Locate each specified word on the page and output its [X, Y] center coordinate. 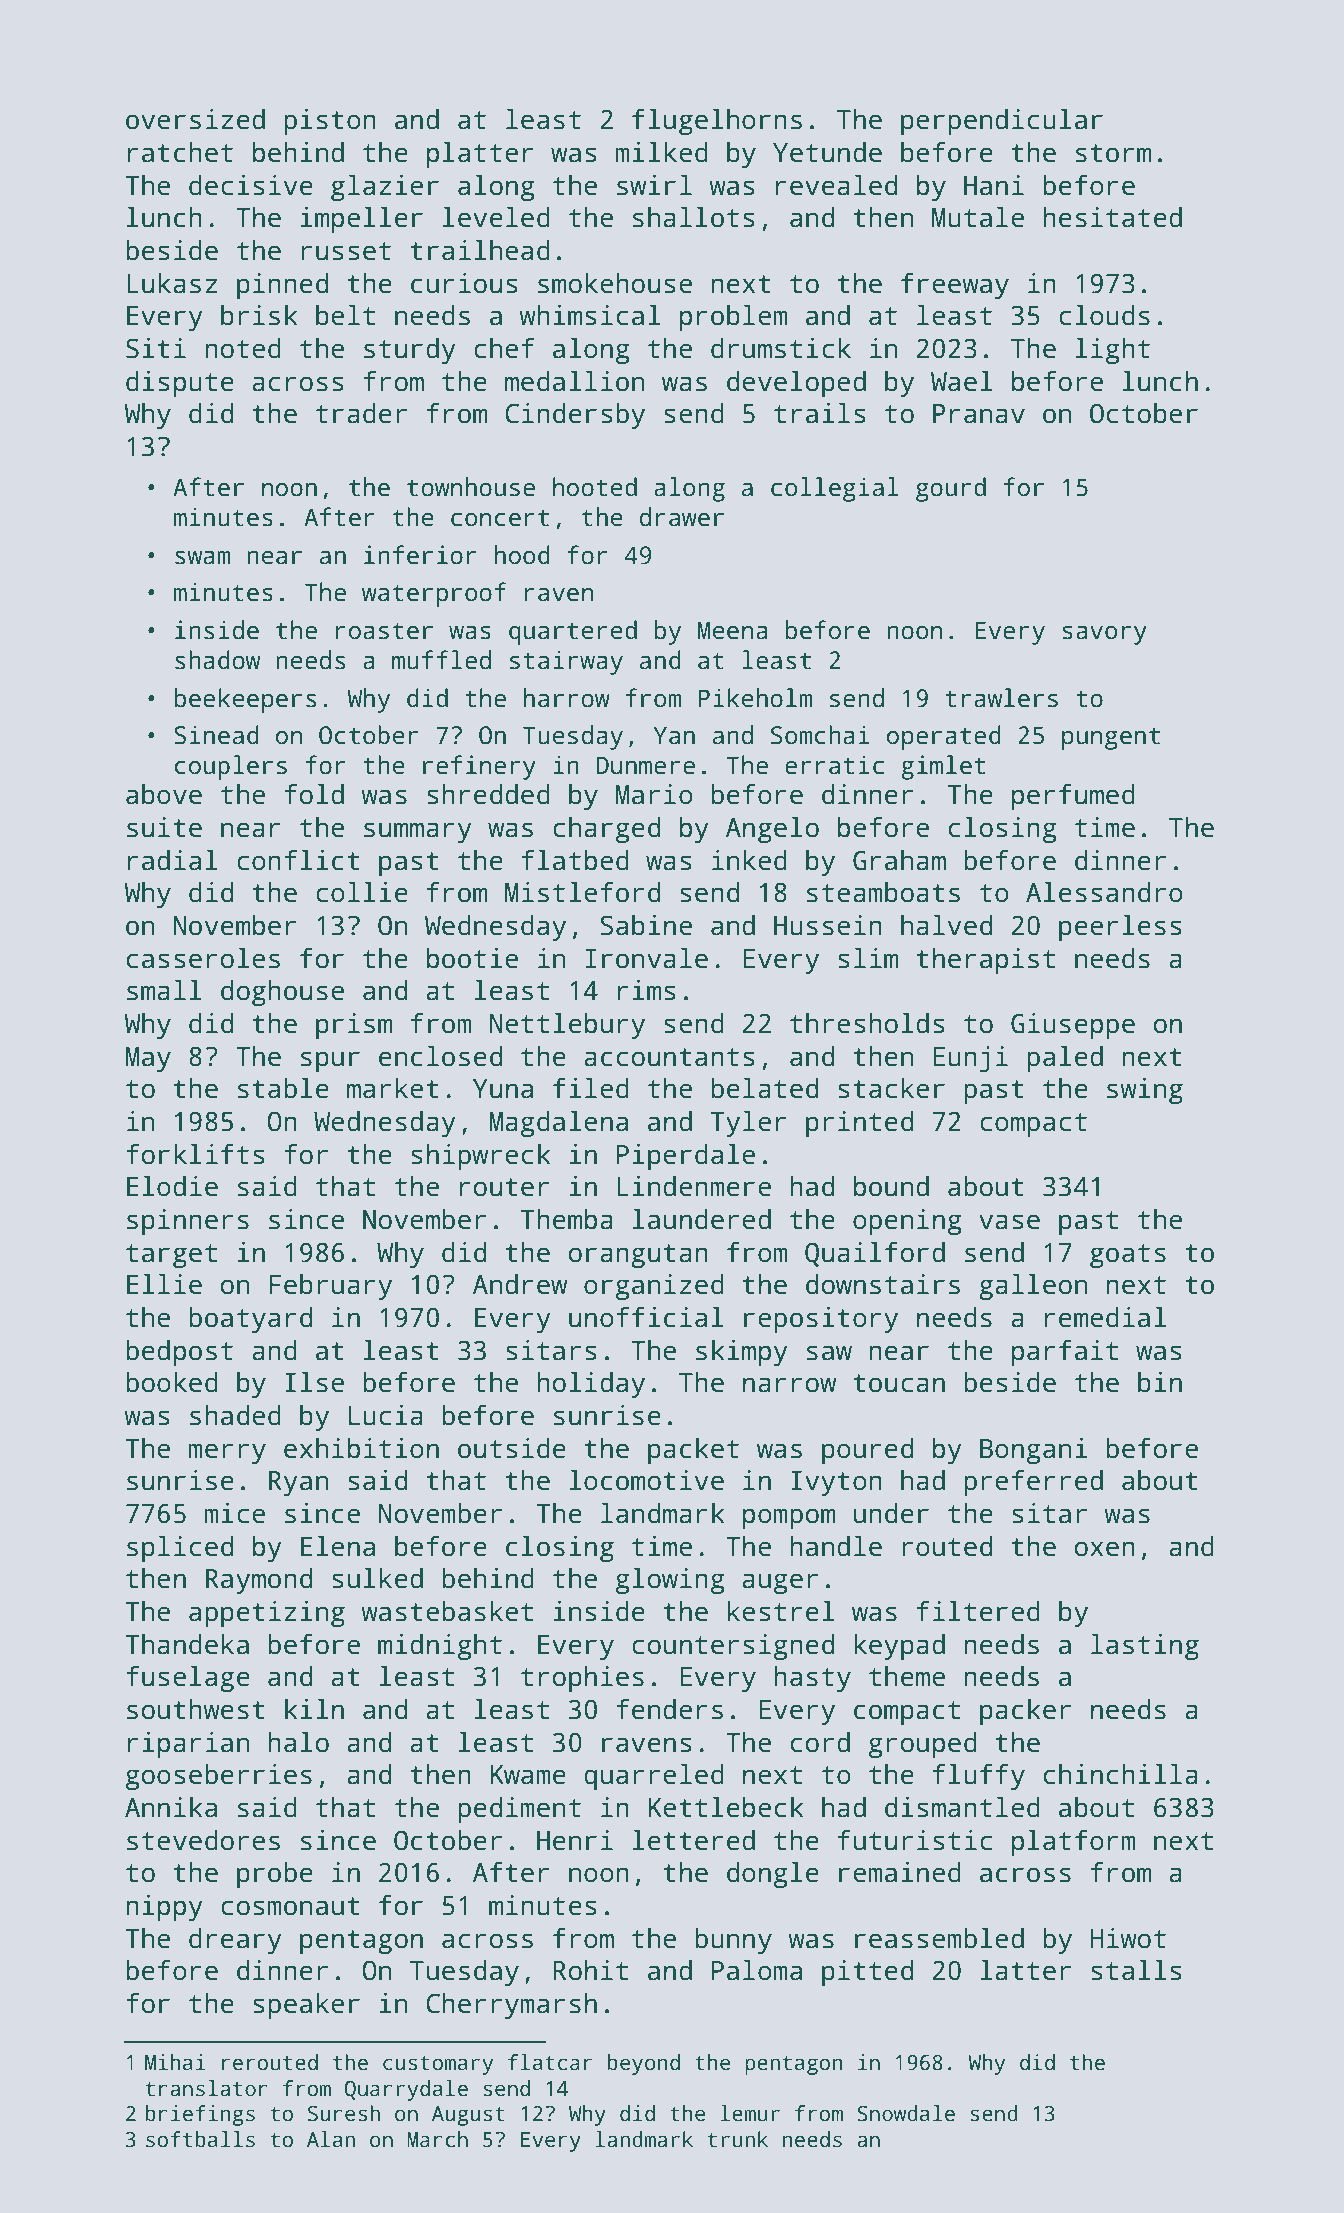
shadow [217, 660]
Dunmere [645, 765]
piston [330, 122]
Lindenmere [694, 1186]
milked [661, 152]
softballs [200, 2139]
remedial [1105, 1317]
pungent [1111, 738]
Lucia [386, 1415]
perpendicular [1002, 122]
